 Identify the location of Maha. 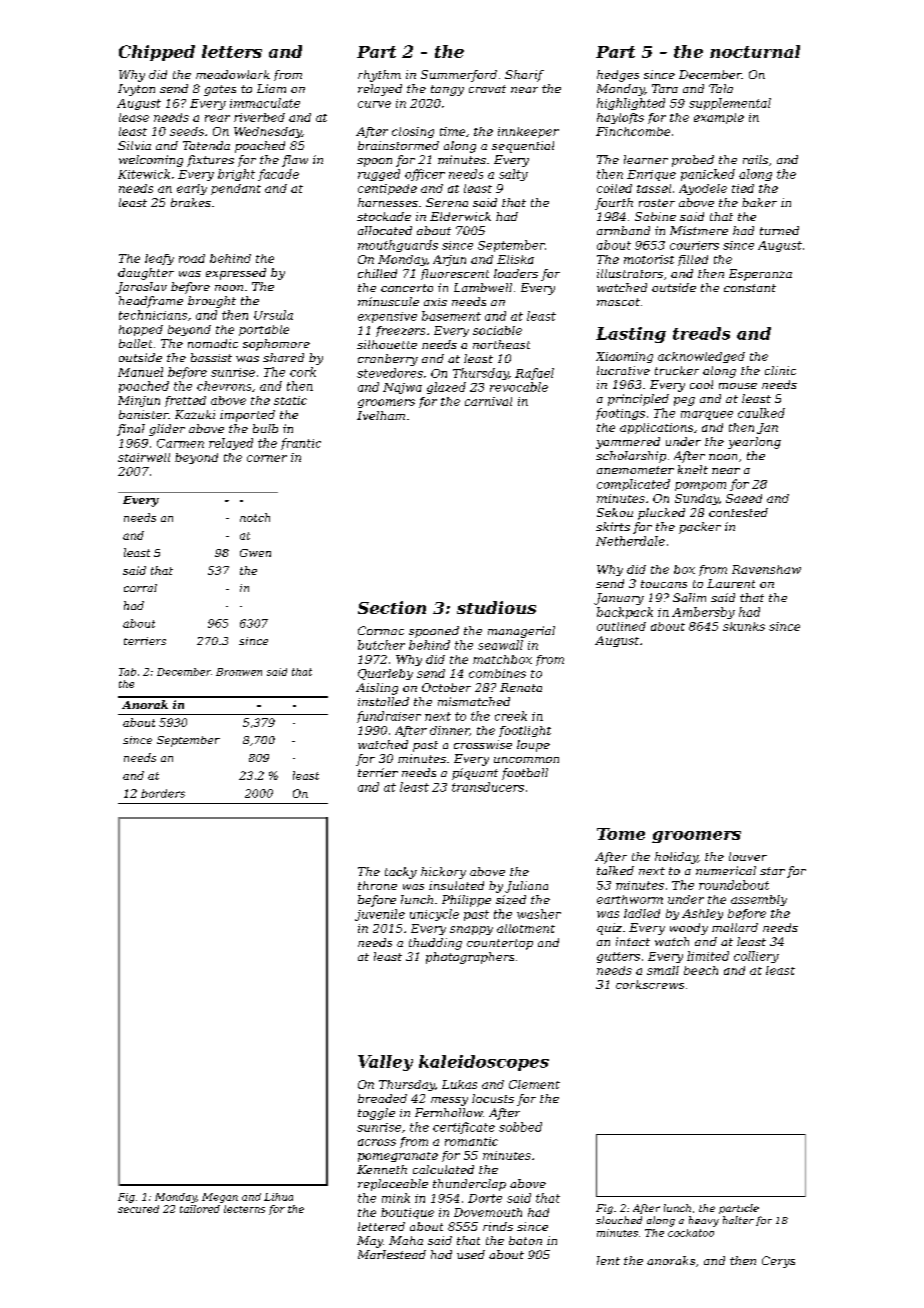
(406, 1240).
